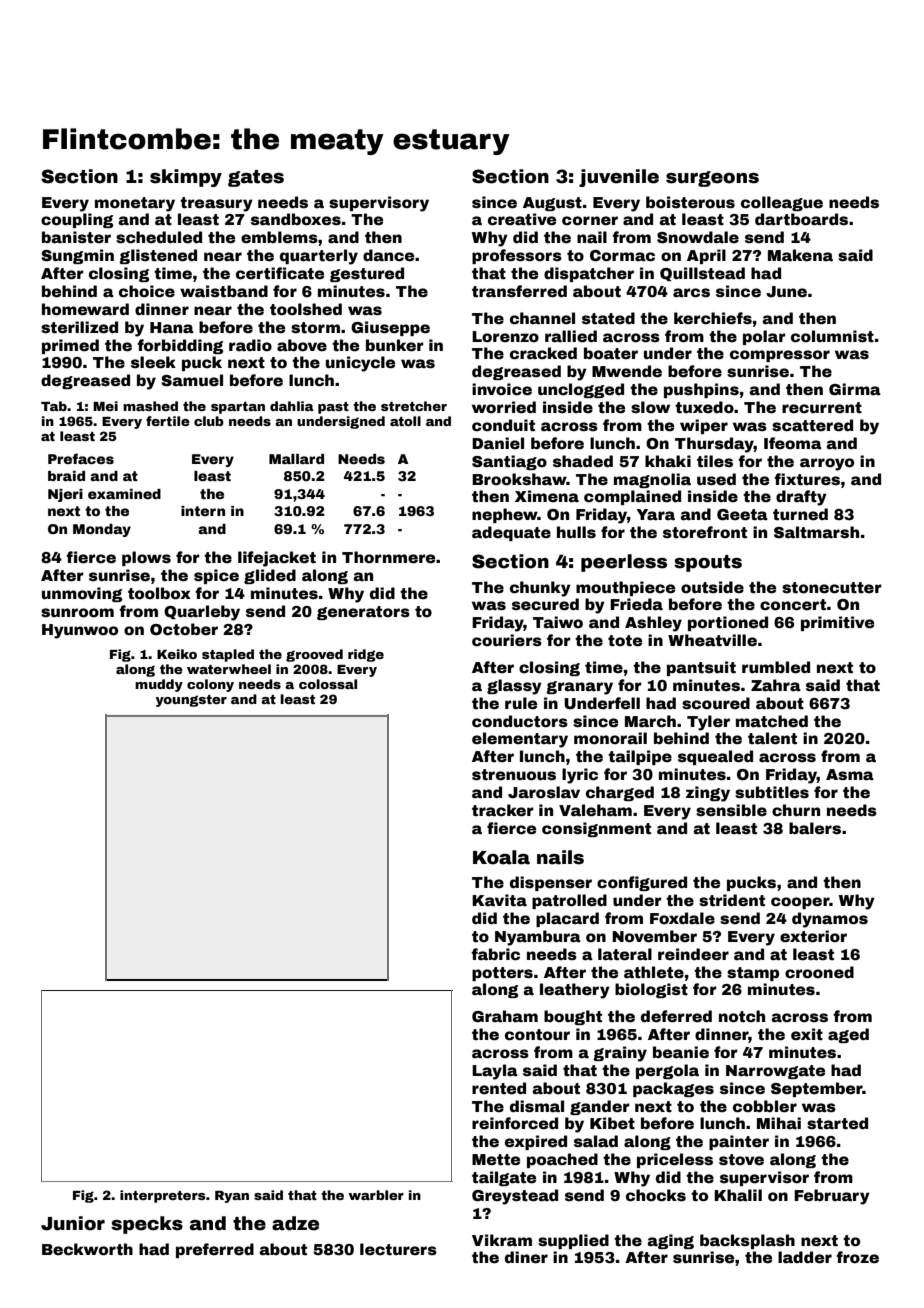  I want to click on youngster, so click(191, 701).
